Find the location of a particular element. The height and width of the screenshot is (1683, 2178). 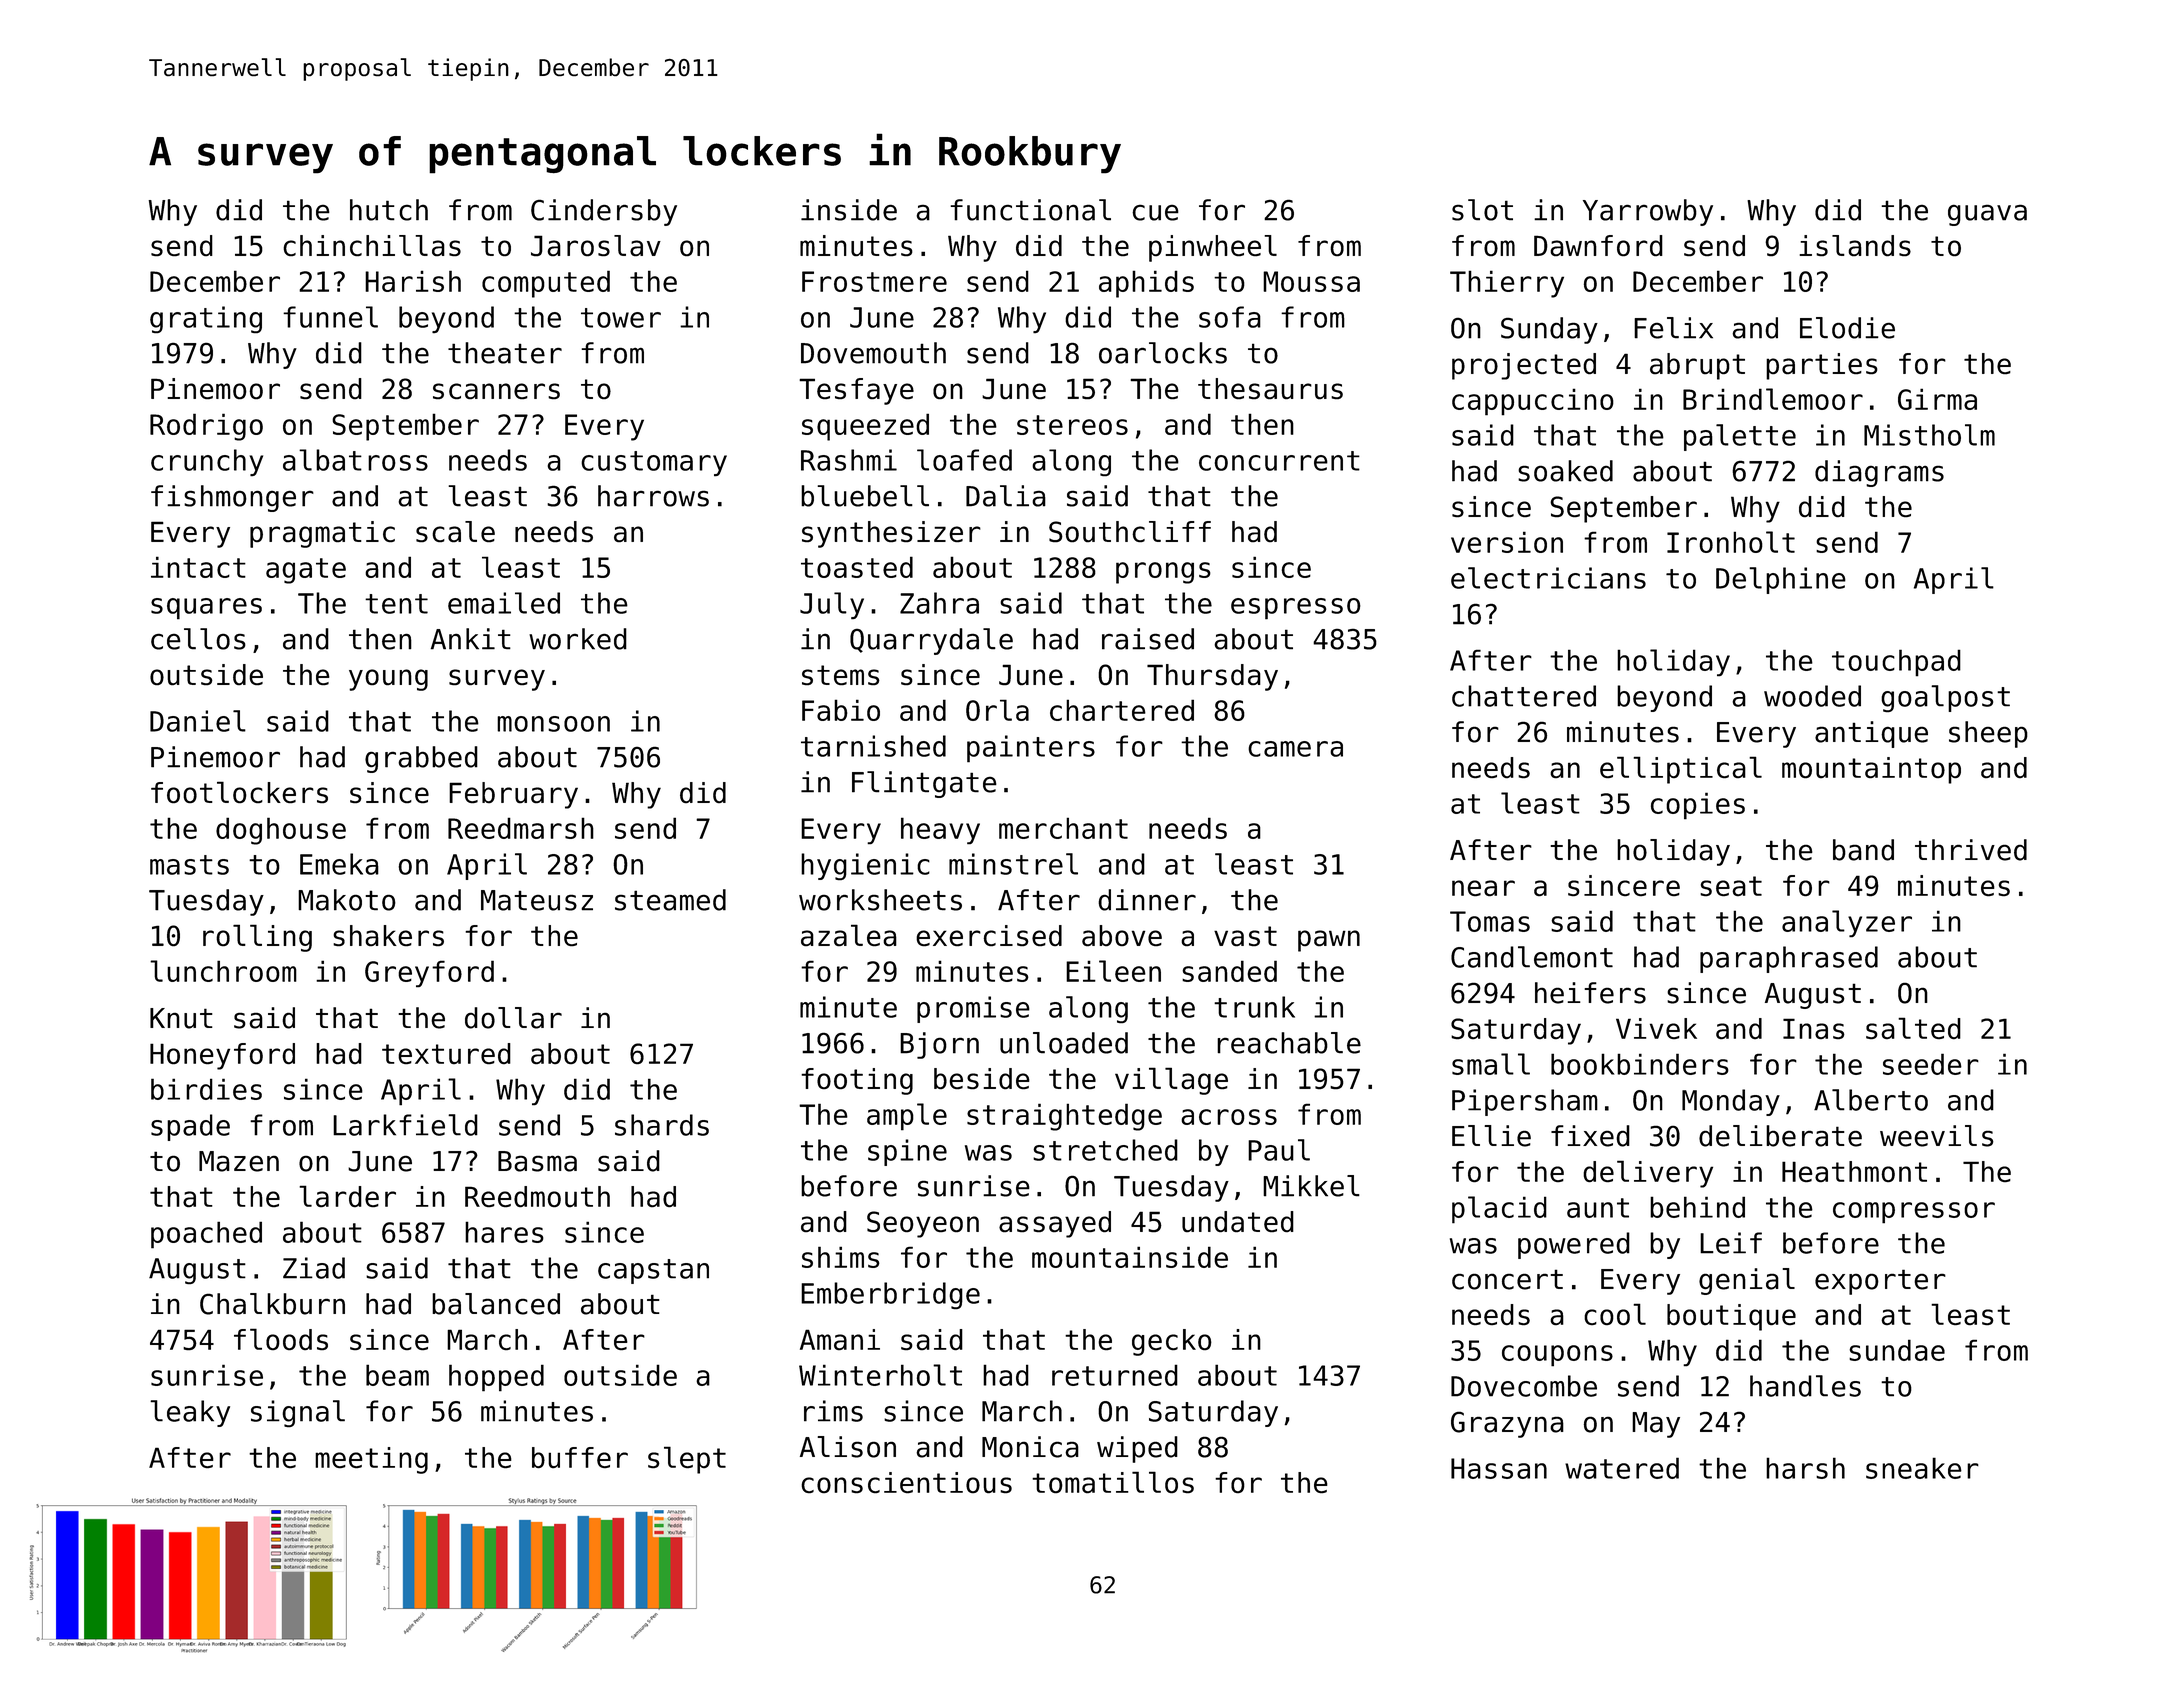

hutch is located at coordinates (389, 210).
